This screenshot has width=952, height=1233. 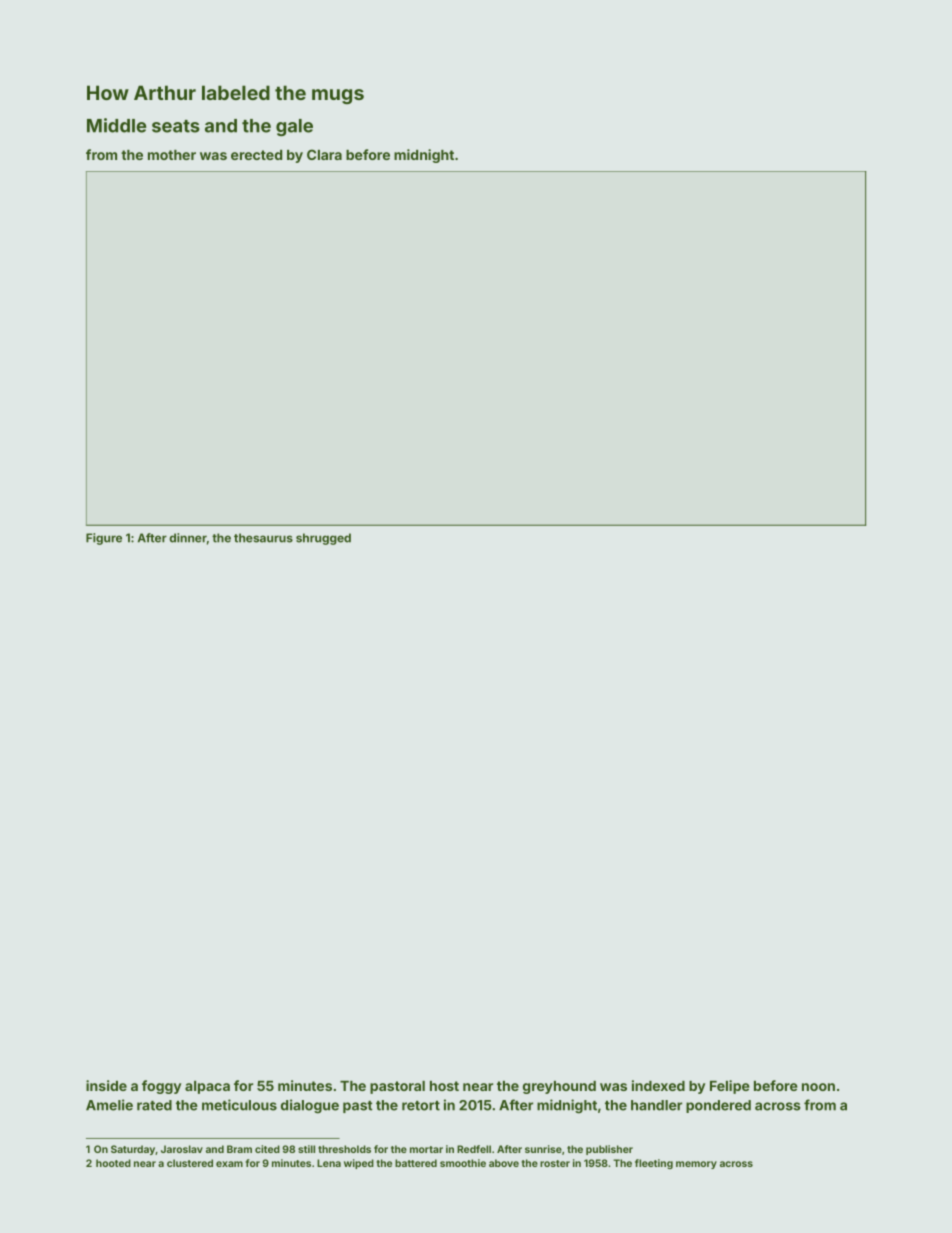 What do you see at coordinates (444, 1086) in the screenshot?
I see `host` at bounding box center [444, 1086].
